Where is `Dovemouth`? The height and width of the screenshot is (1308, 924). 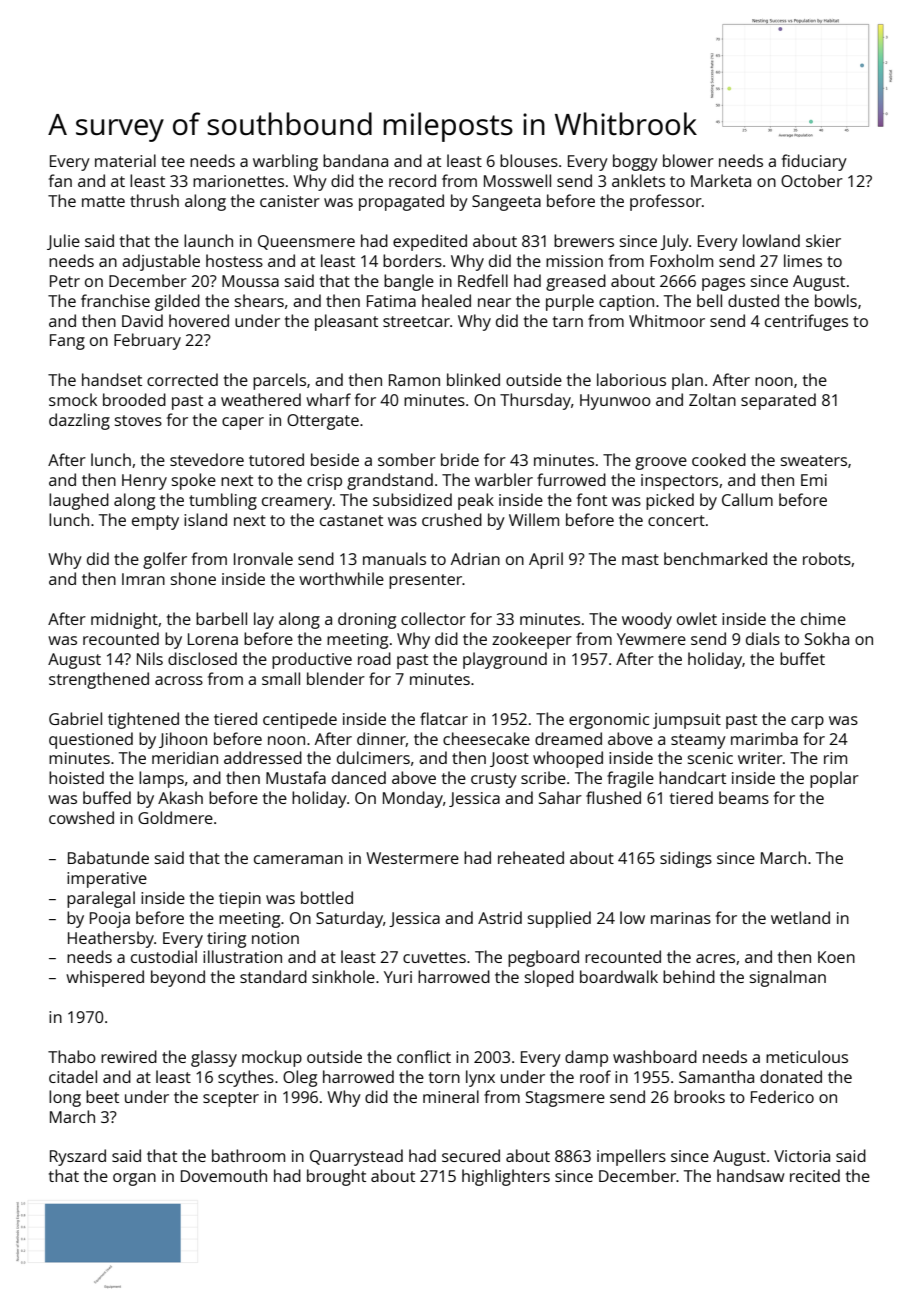
Dovemouth is located at coordinates (224, 1175).
